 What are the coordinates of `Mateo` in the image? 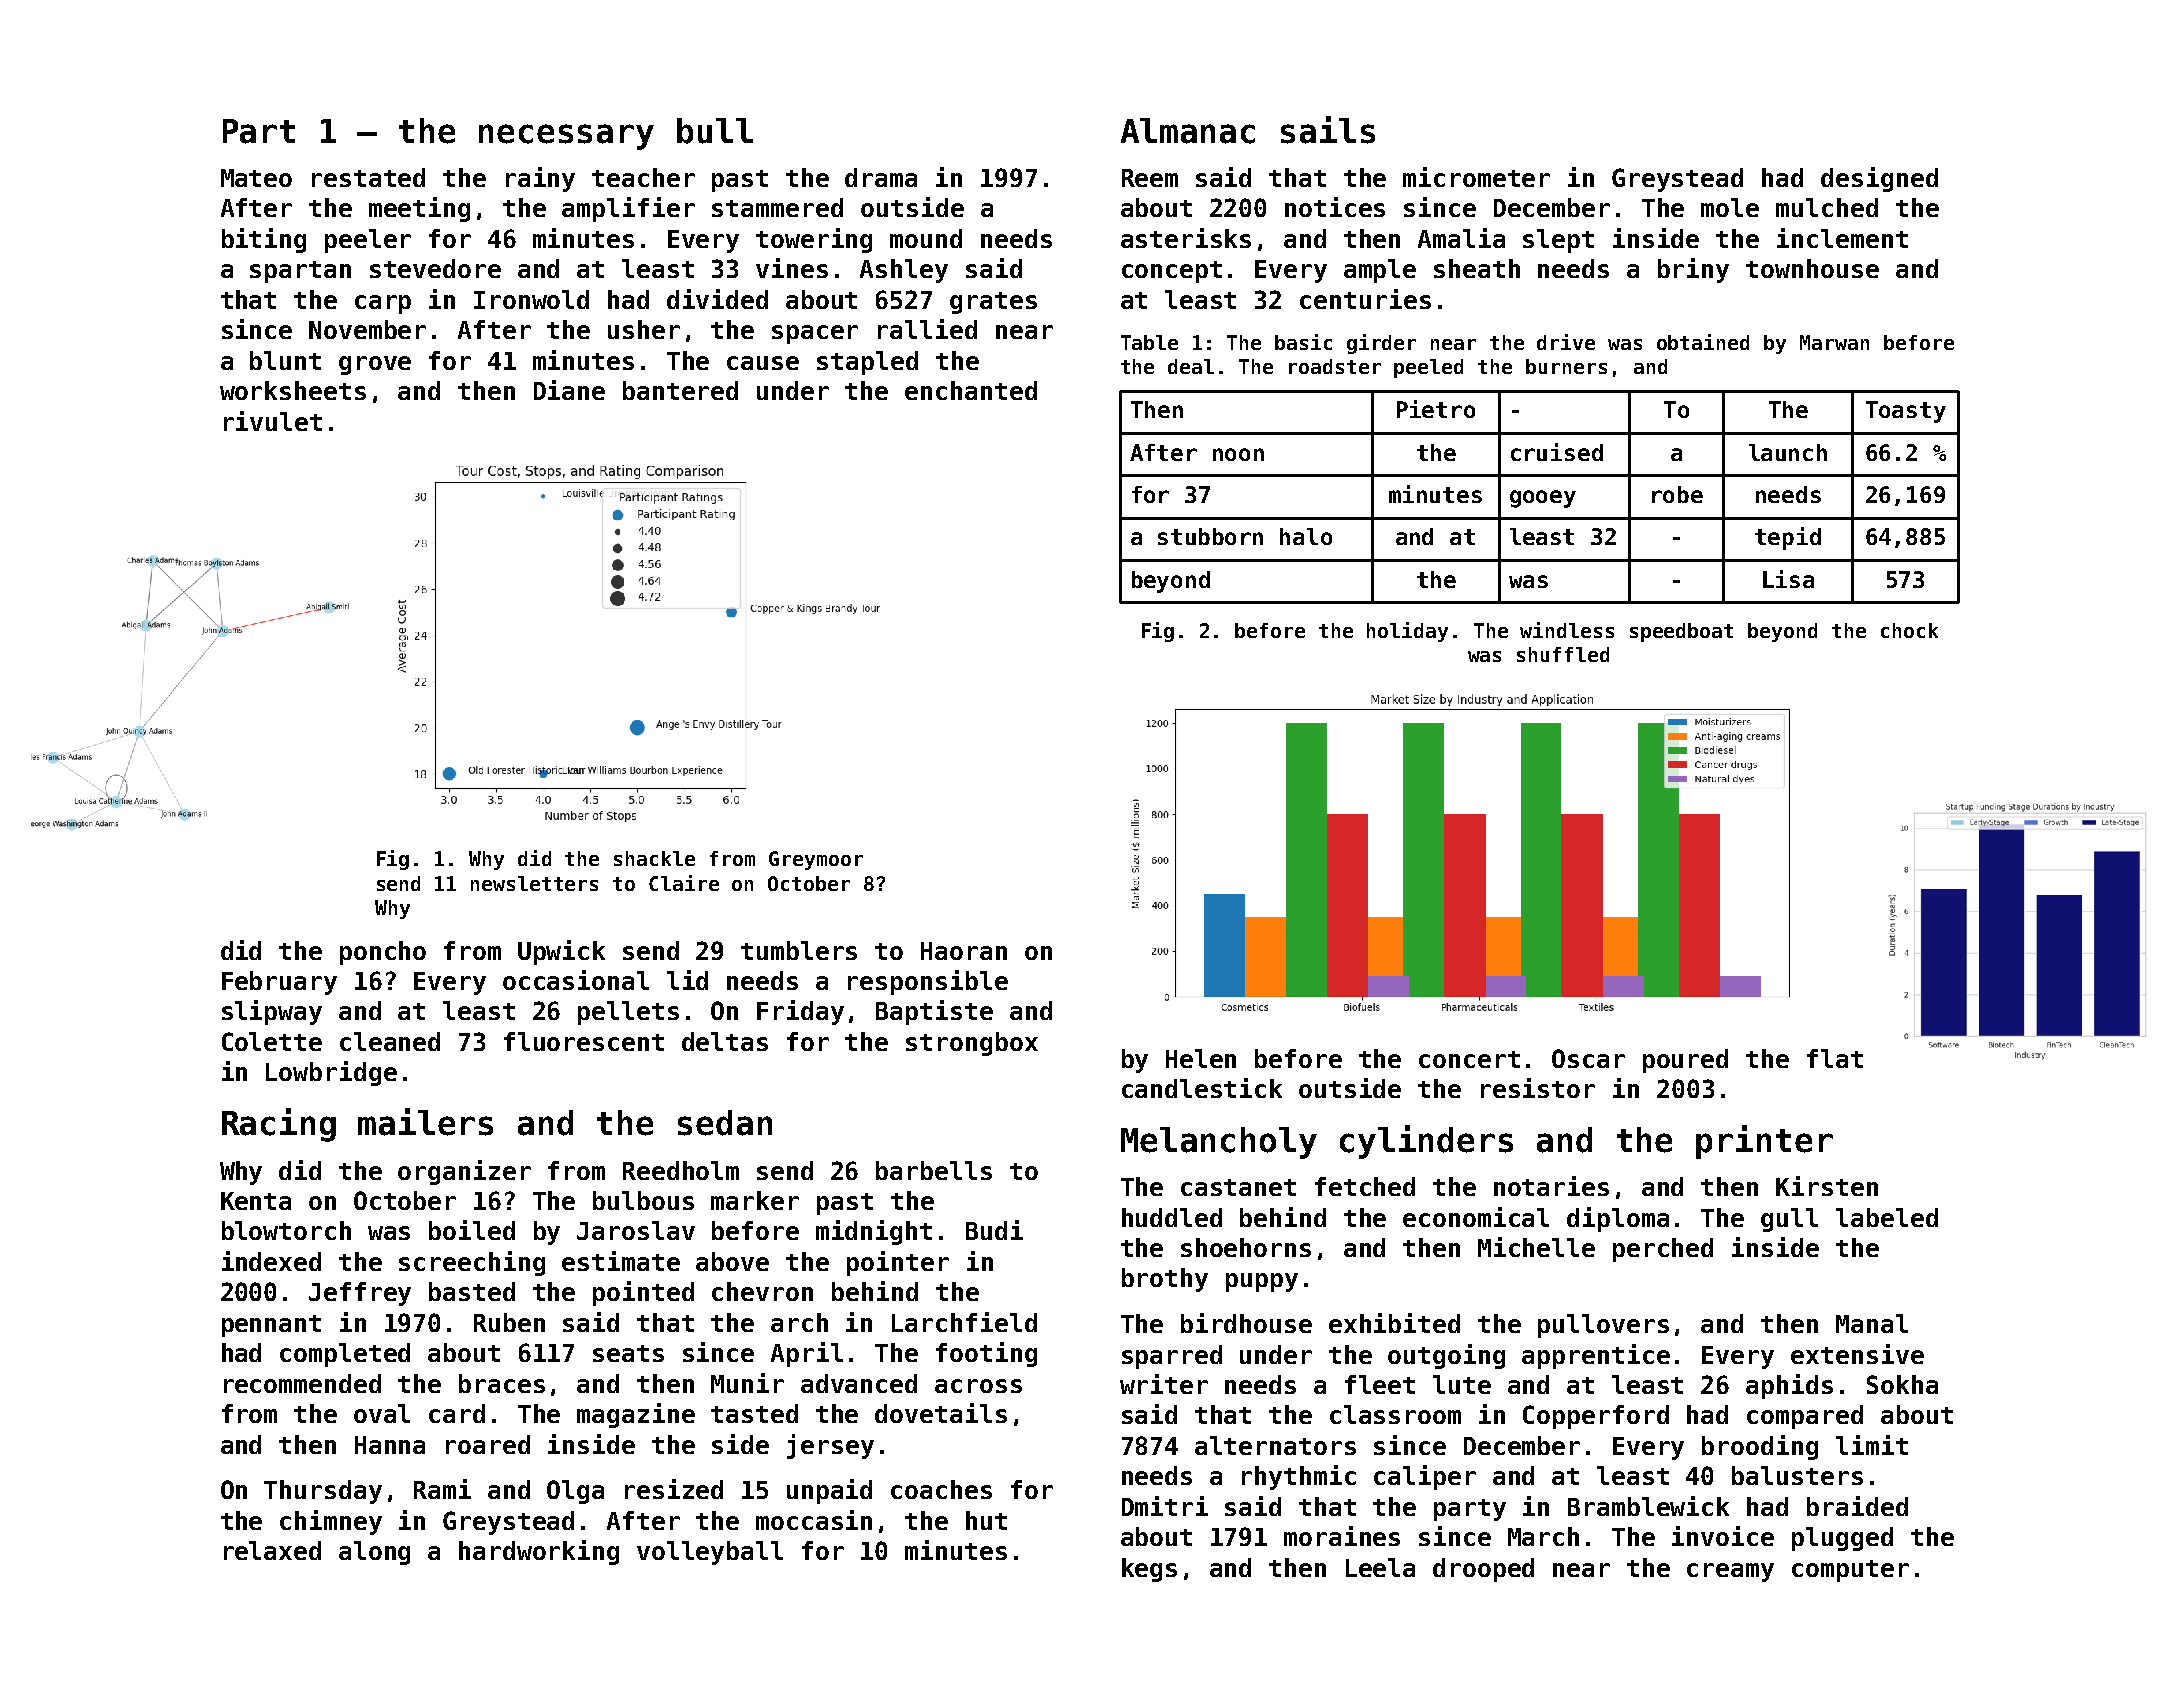 It's located at (256, 178).
